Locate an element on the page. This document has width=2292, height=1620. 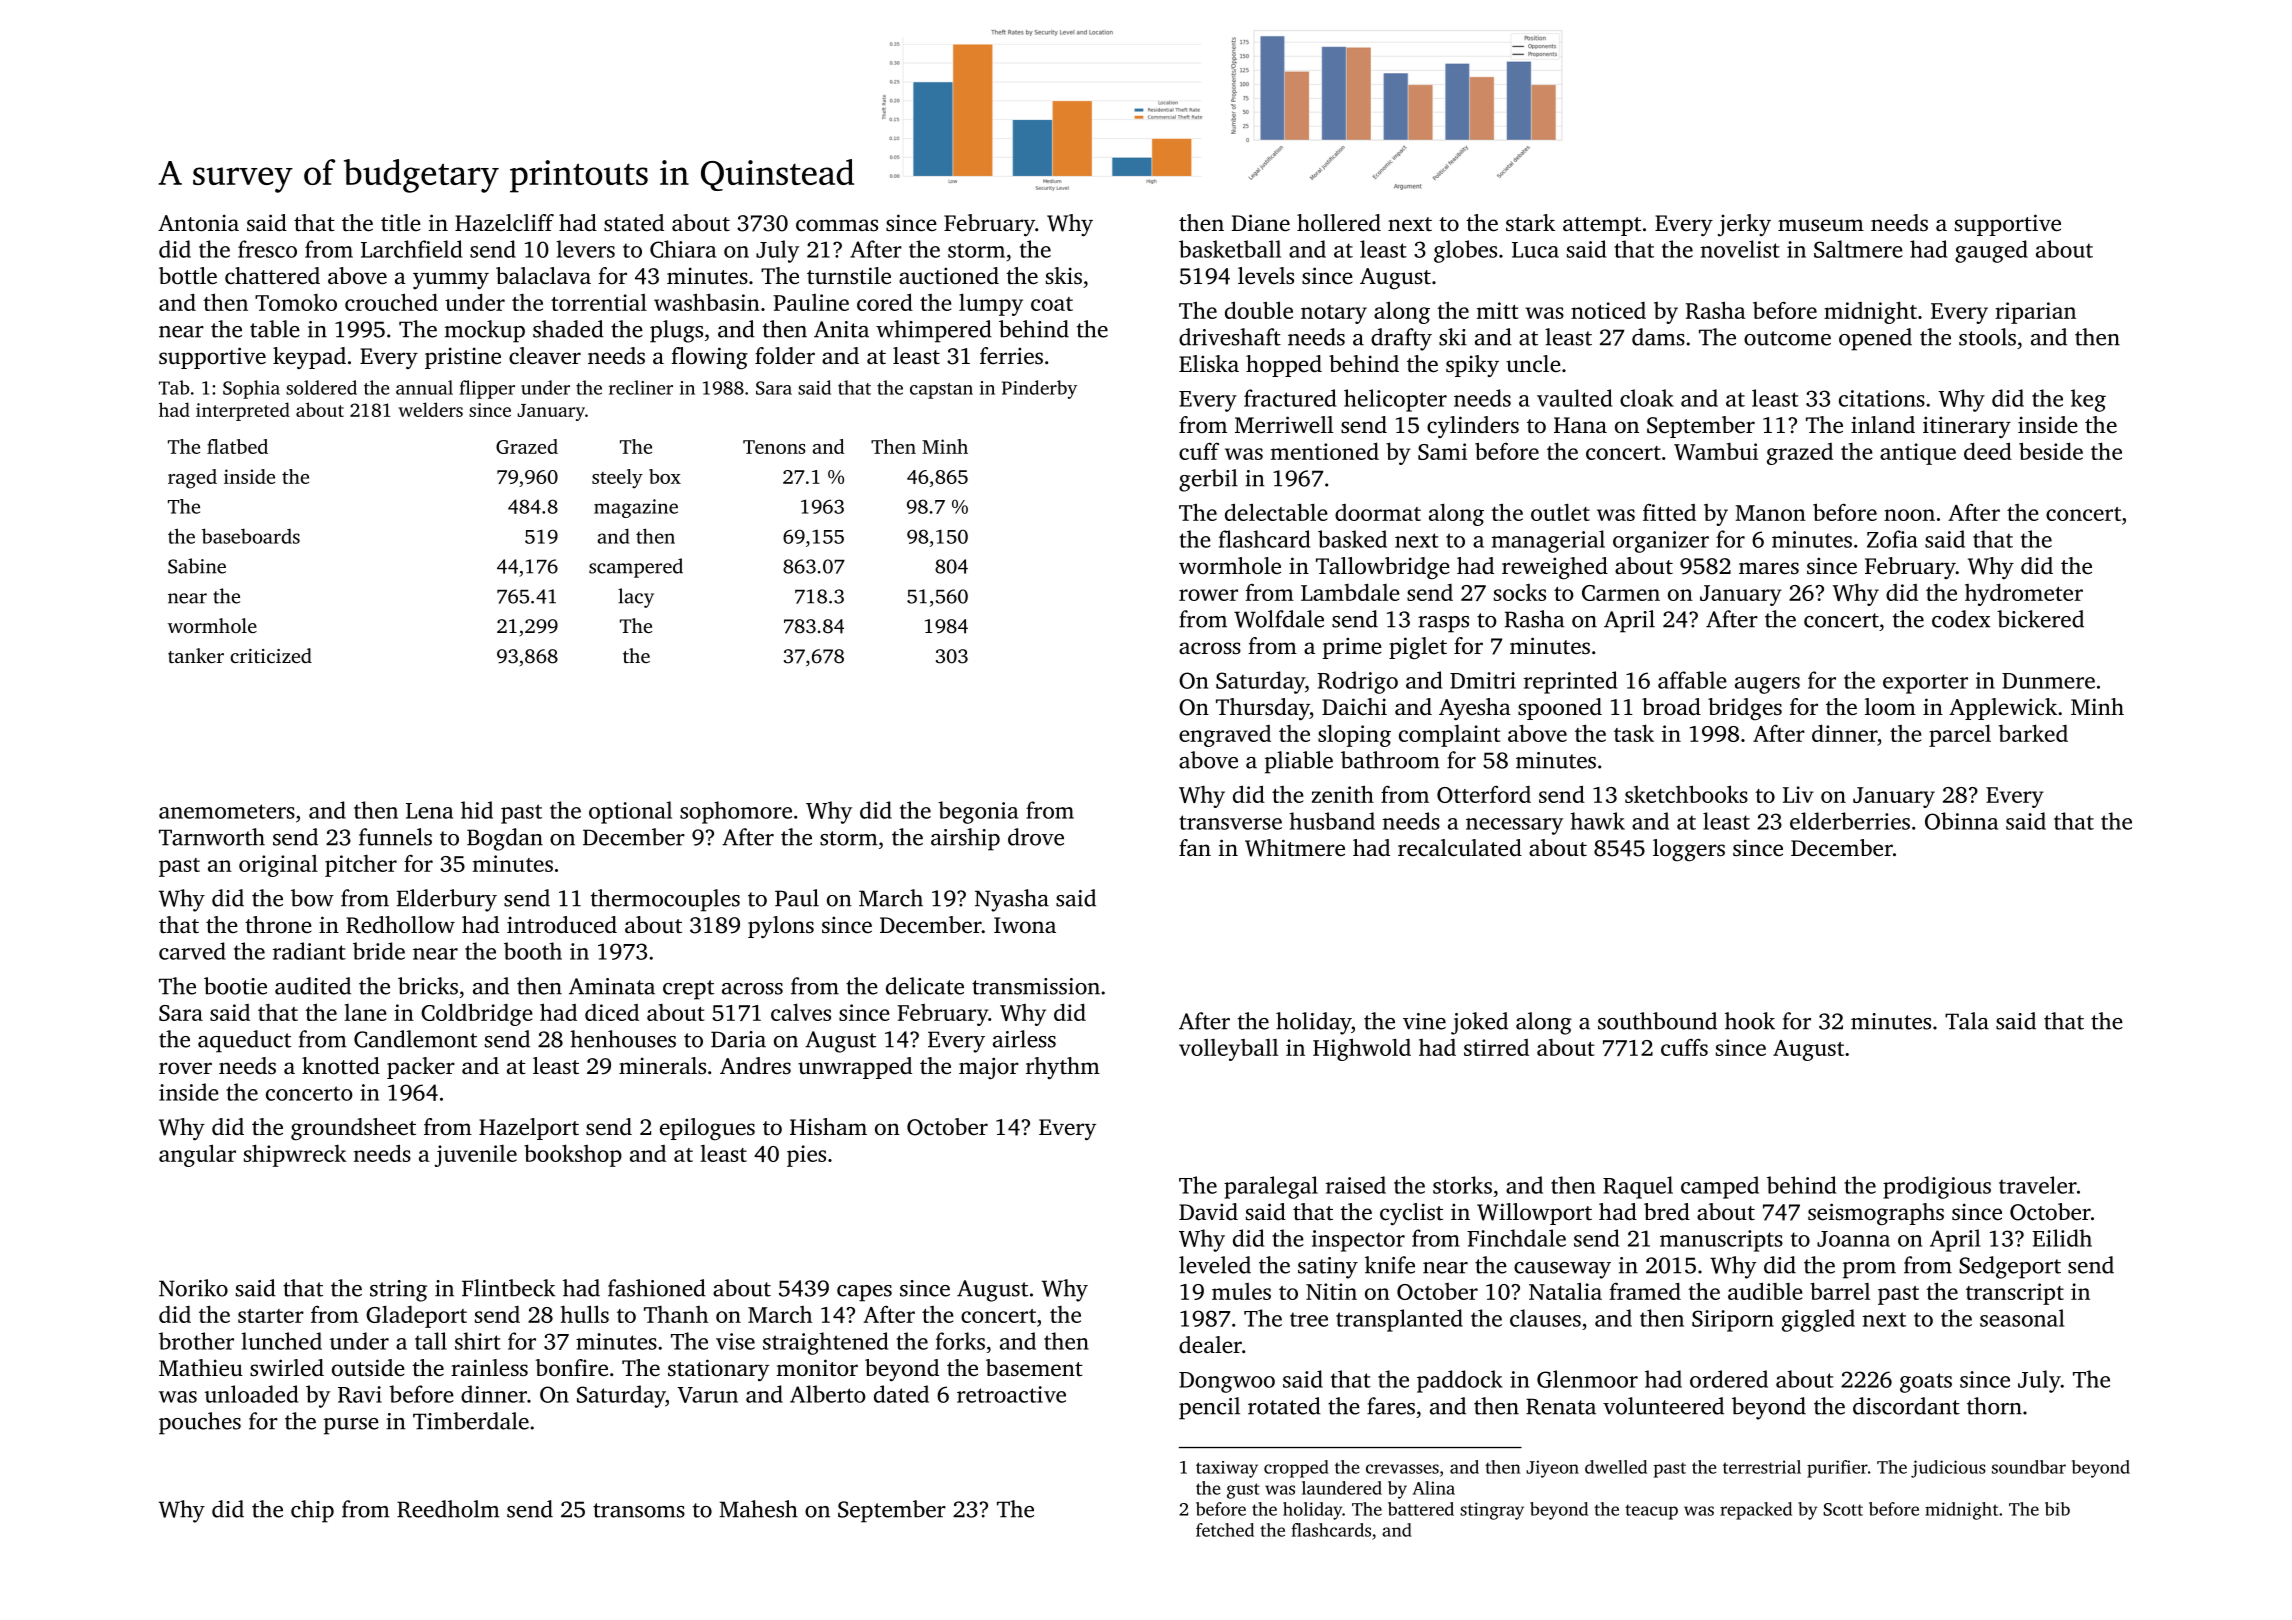
hook is located at coordinates (1750, 1021).
